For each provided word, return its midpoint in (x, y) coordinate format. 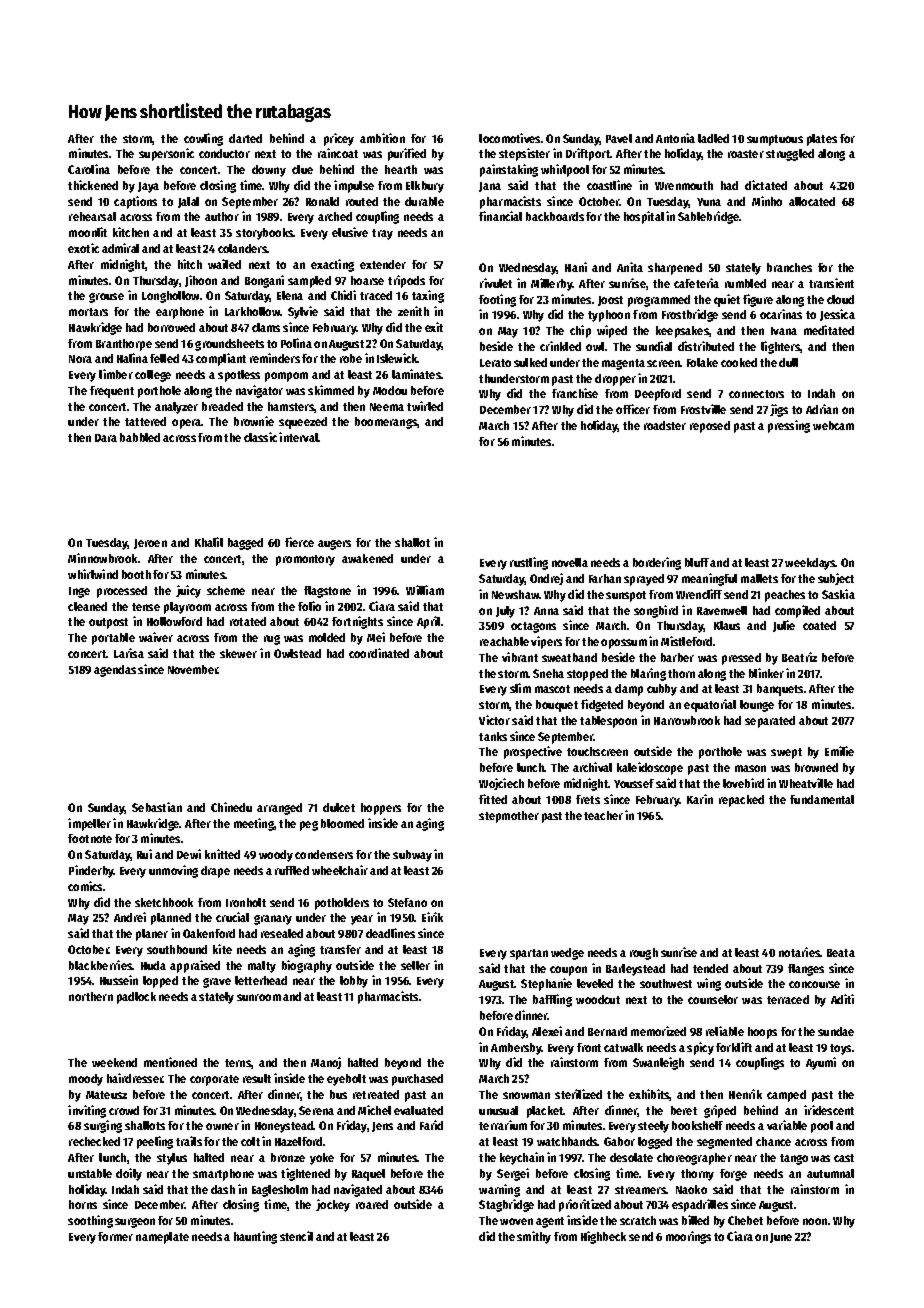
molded (327, 637)
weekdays (810, 564)
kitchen (131, 232)
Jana (490, 187)
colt (250, 1141)
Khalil (209, 542)
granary (273, 920)
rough (644, 954)
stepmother (509, 817)
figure (758, 300)
